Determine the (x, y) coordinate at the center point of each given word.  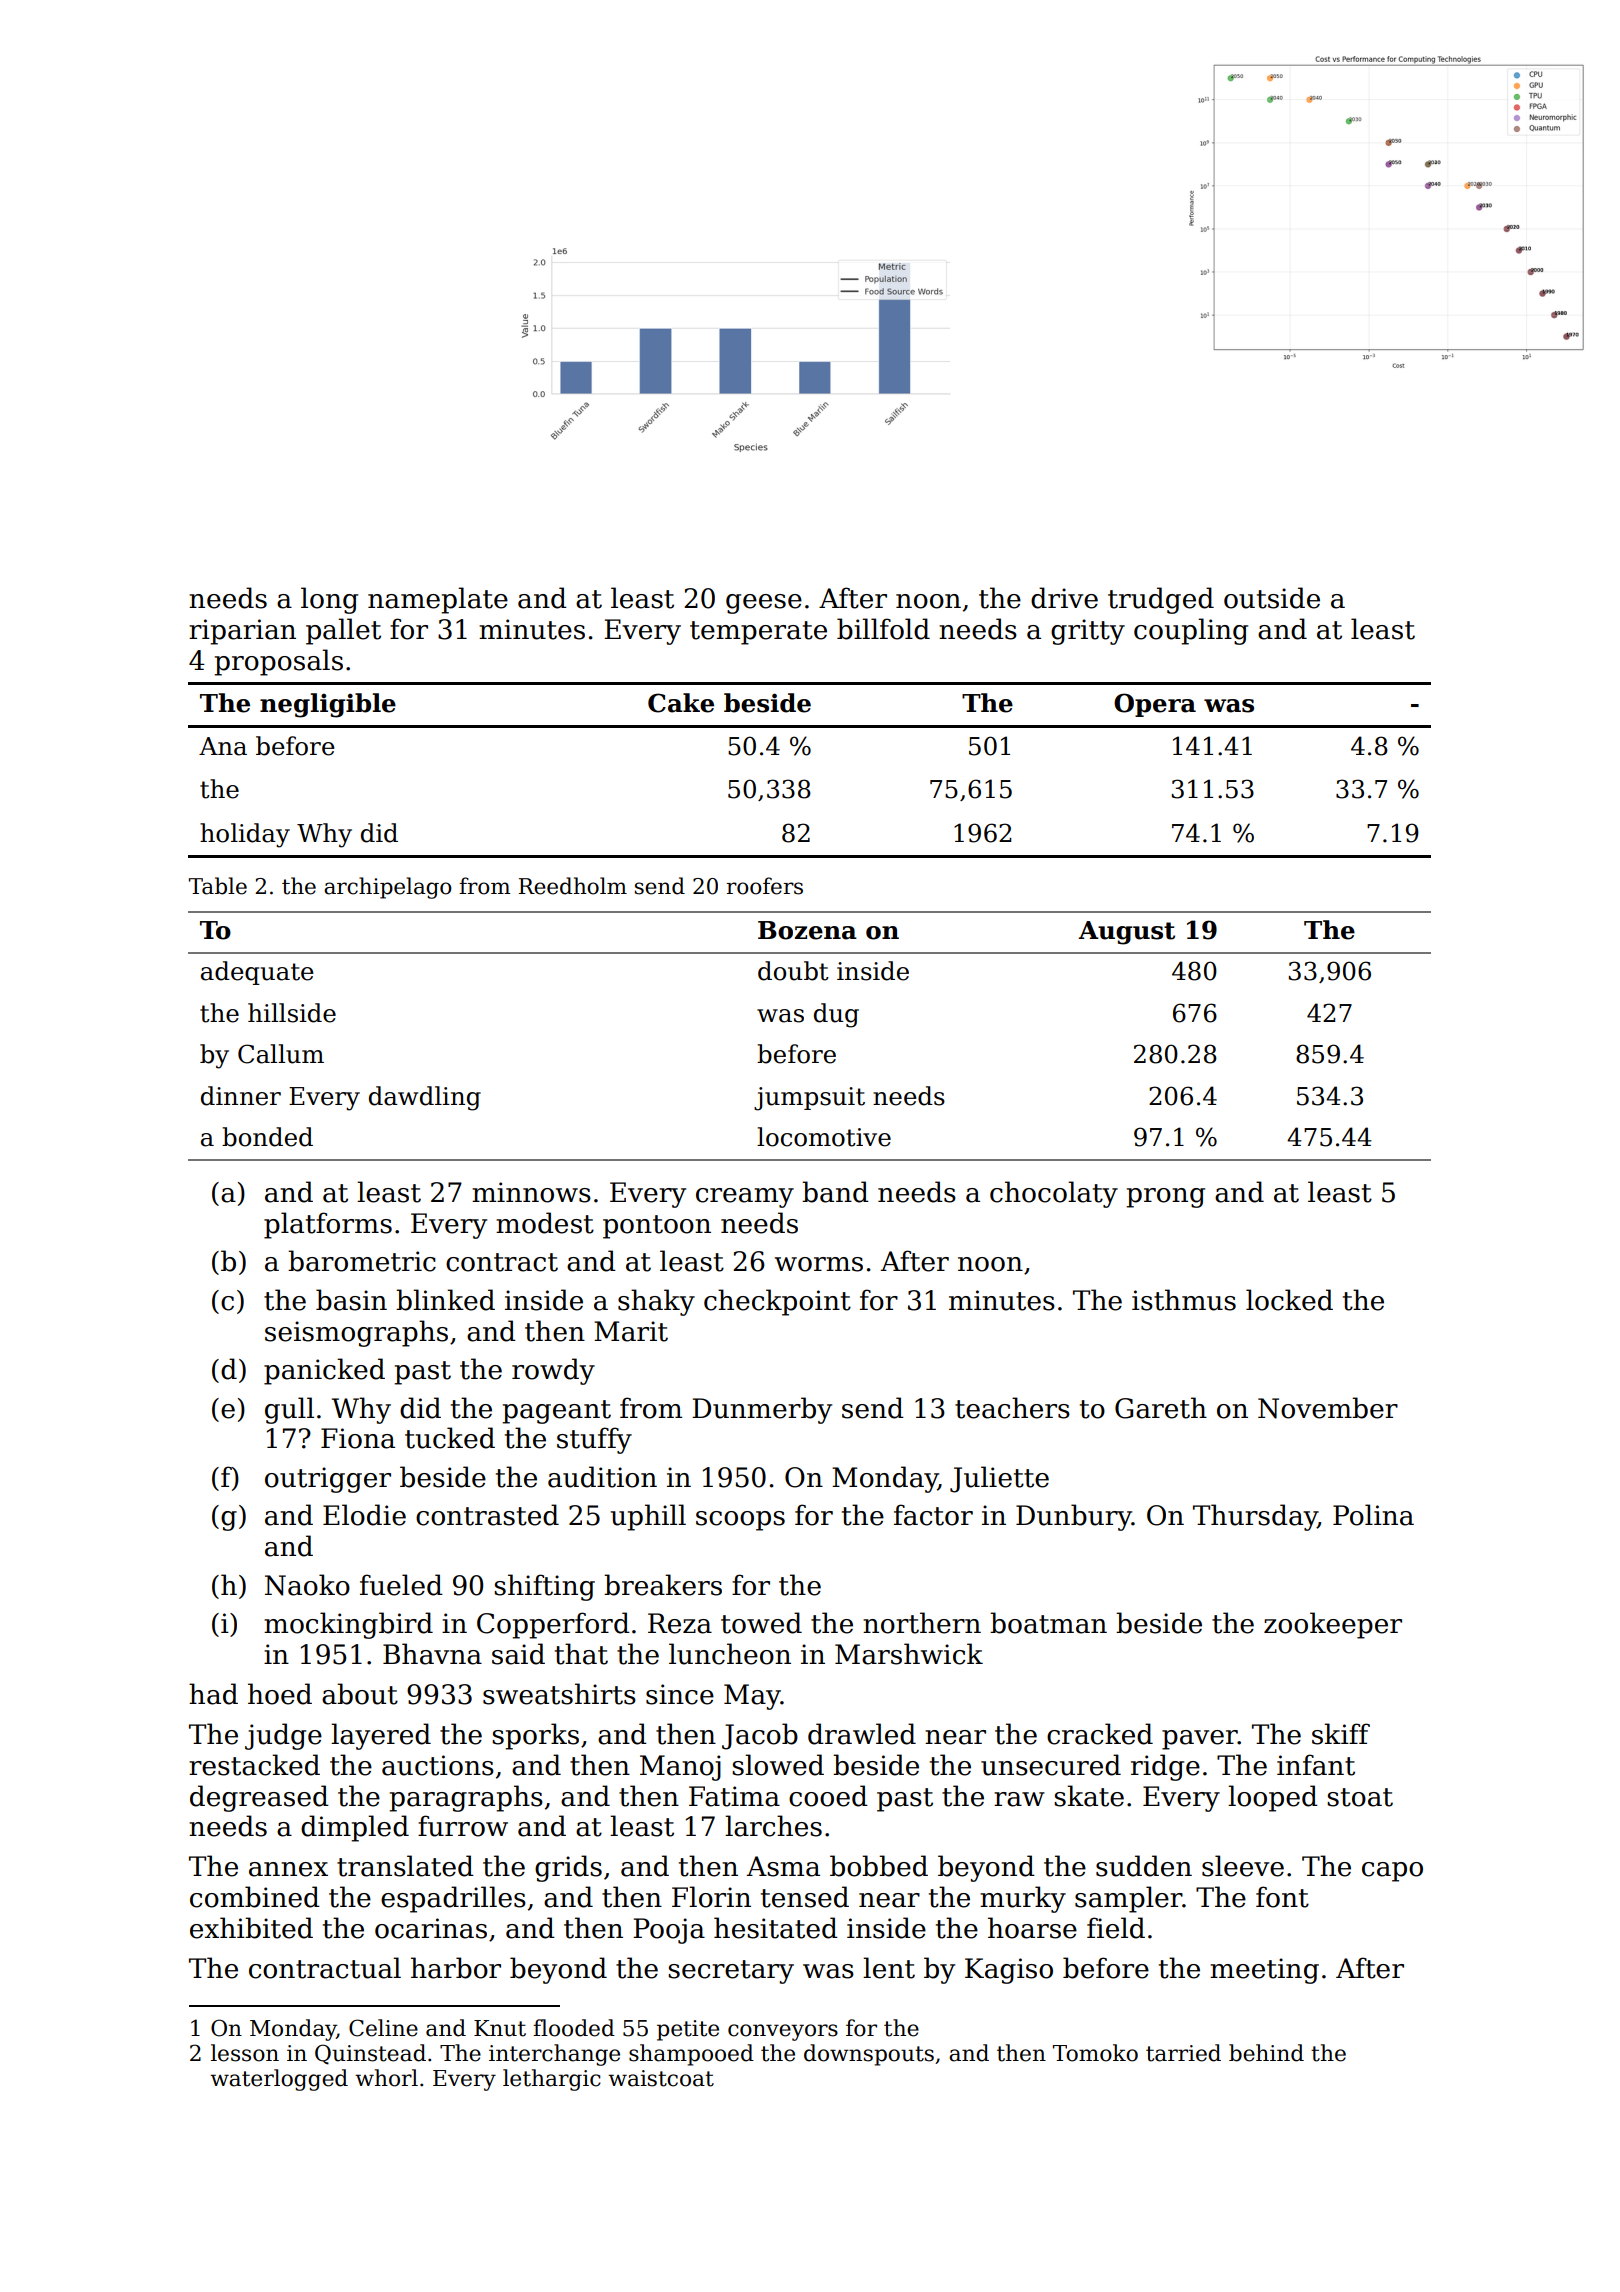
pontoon (657, 1227)
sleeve (1243, 1866)
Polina (1373, 1515)
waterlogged (279, 2080)
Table (218, 886)
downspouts (869, 2055)
